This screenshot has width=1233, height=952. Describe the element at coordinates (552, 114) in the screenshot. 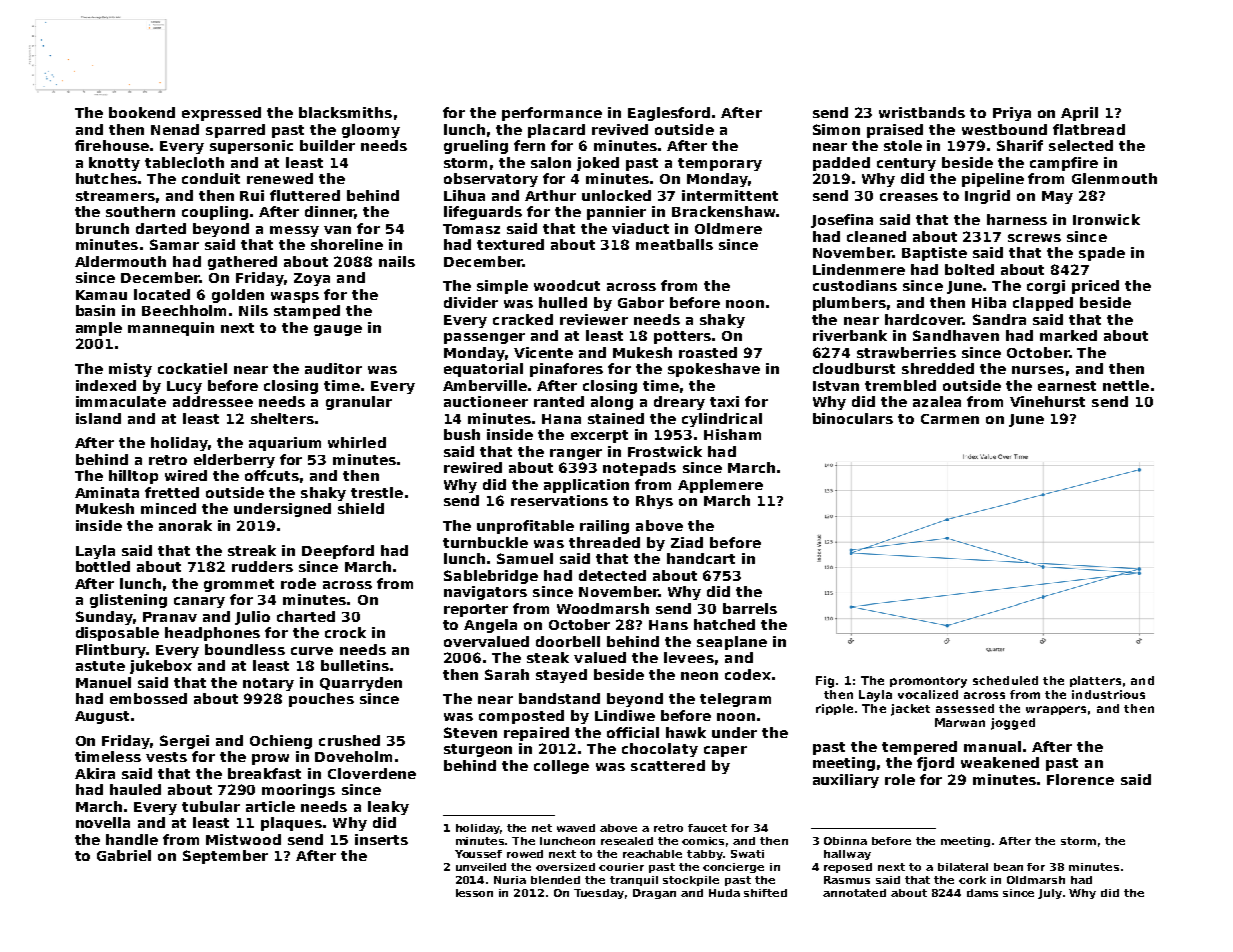

I see `performance` at that location.
